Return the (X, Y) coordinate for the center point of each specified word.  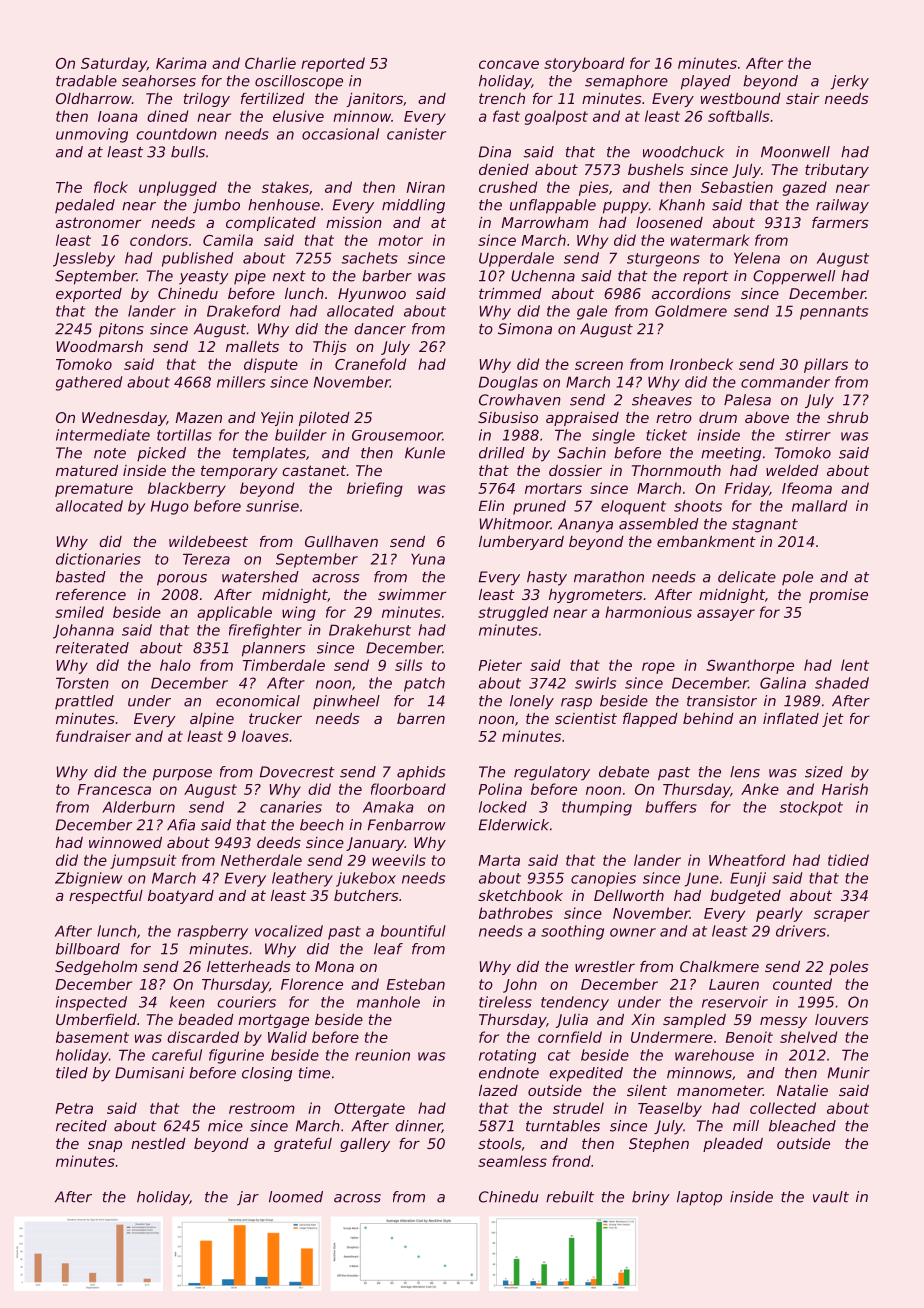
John (520, 985)
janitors (374, 100)
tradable (86, 81)
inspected (91, 1003)
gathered (89, 383)
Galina (783, 683)
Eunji (748, 879)
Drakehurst (370, 630)
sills (409, 665)
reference (91, 594)
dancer (380, 329)
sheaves (662, 400)
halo (175, 665)
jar (248, 1198)
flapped (650, 720)
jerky (850, 82)
